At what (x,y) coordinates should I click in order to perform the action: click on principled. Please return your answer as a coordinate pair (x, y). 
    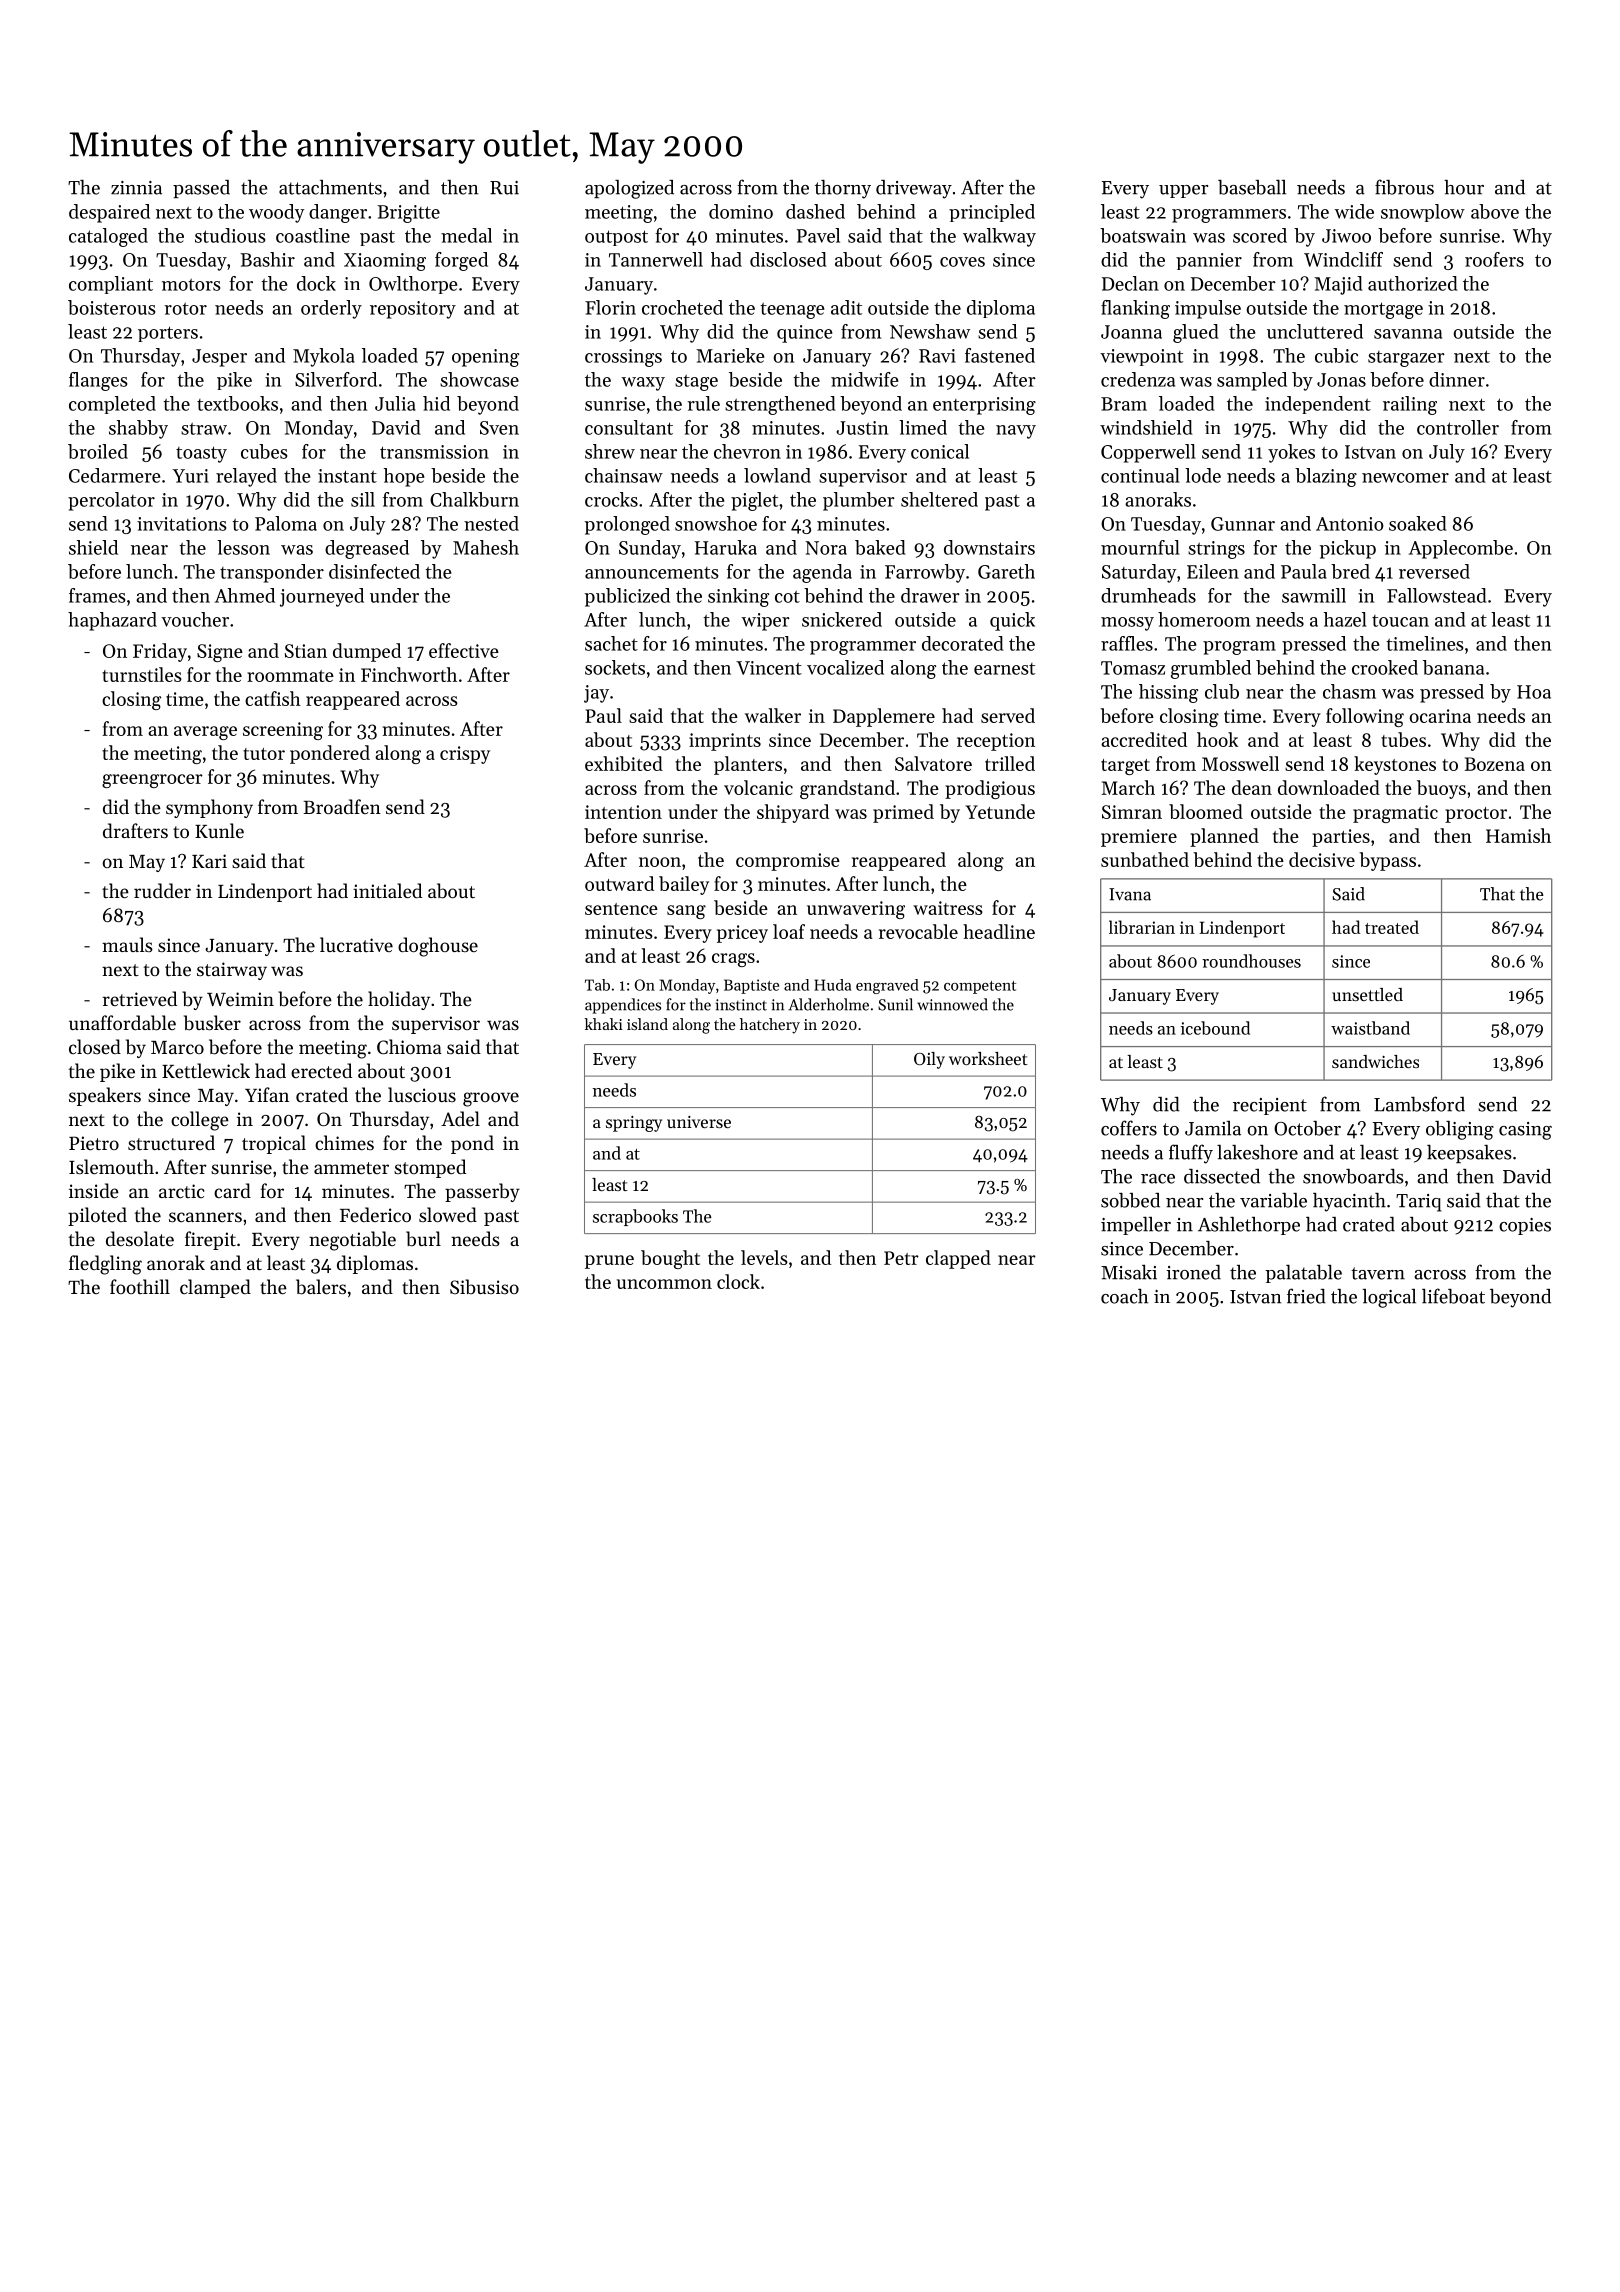
    Looking at the image, I should click on (992, 213).
